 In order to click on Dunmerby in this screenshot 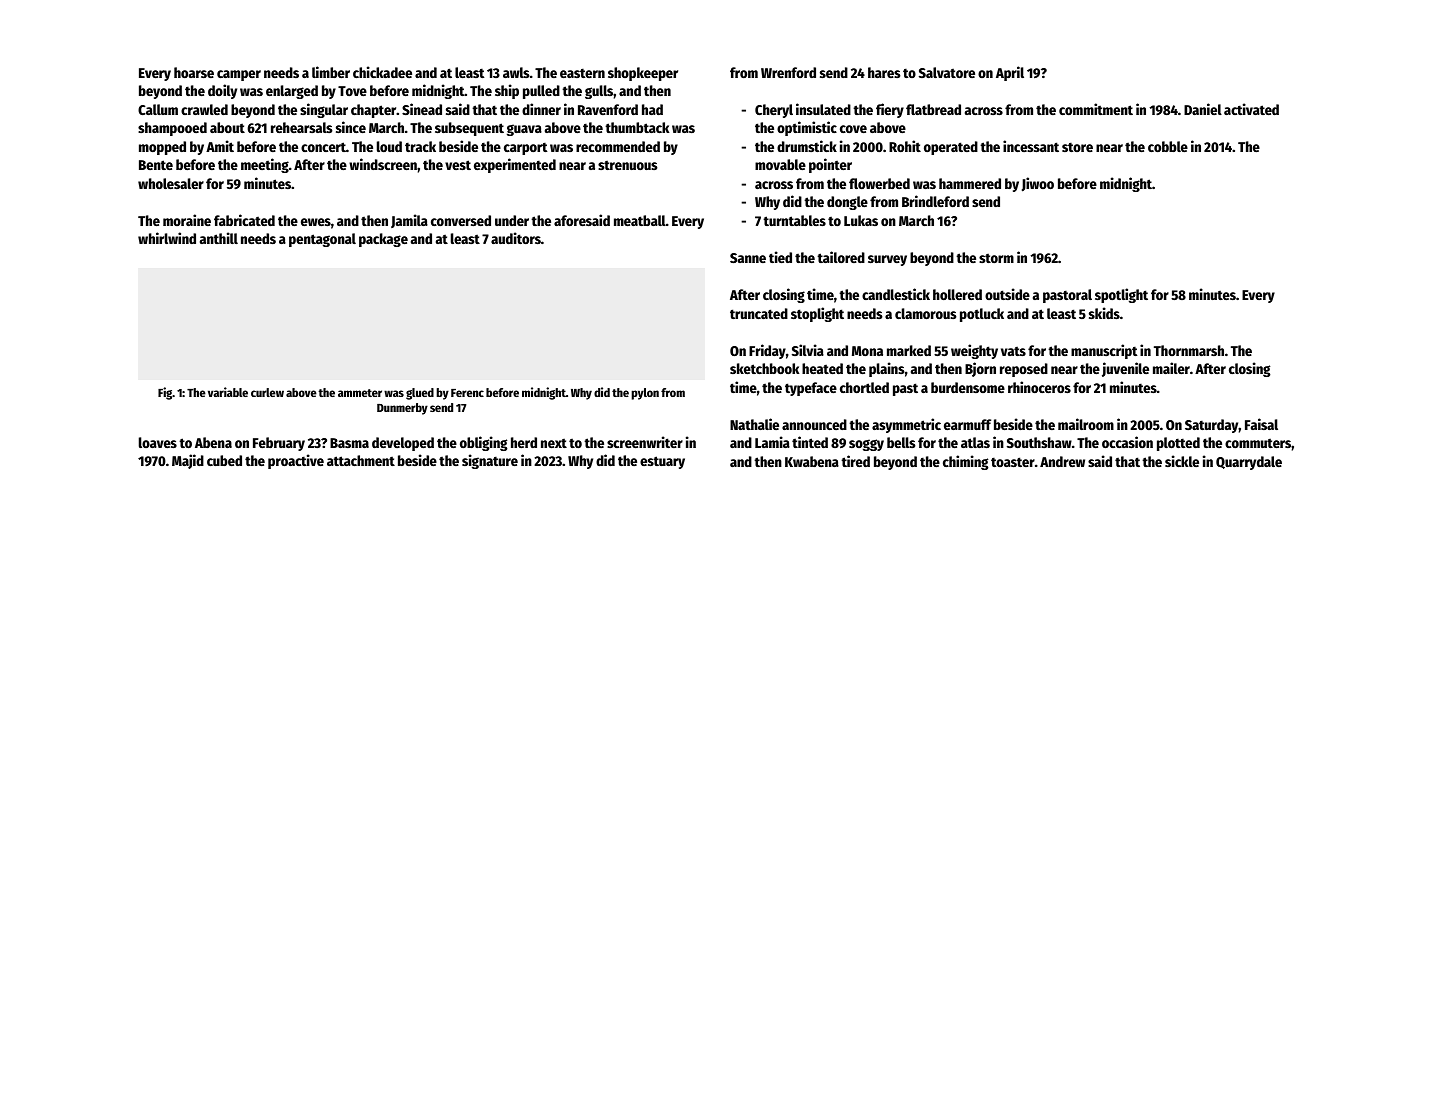, I will do `click(402, 409)`.
